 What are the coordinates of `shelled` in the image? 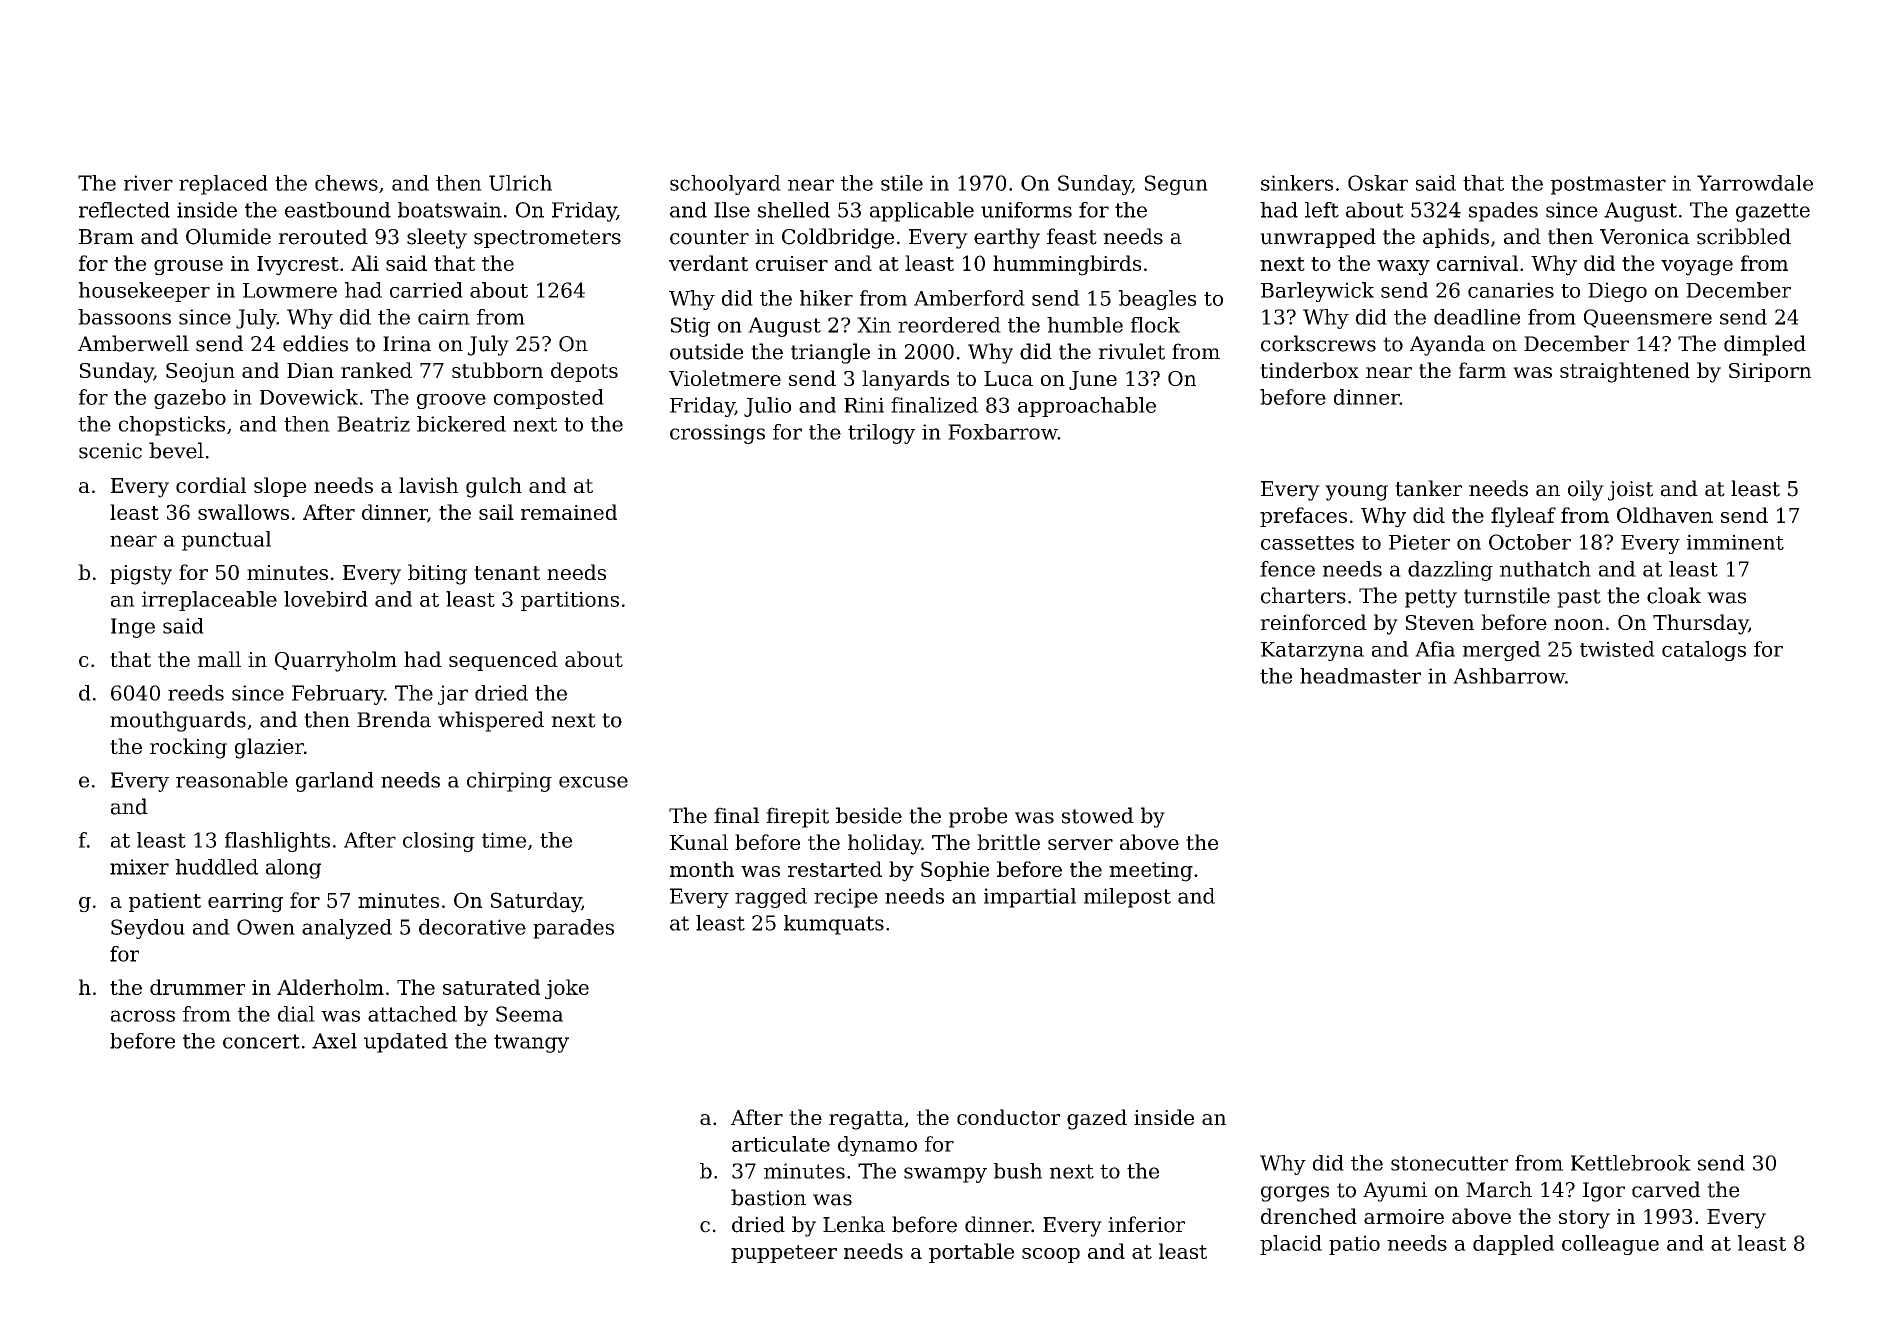 It's located at (794, 210).
